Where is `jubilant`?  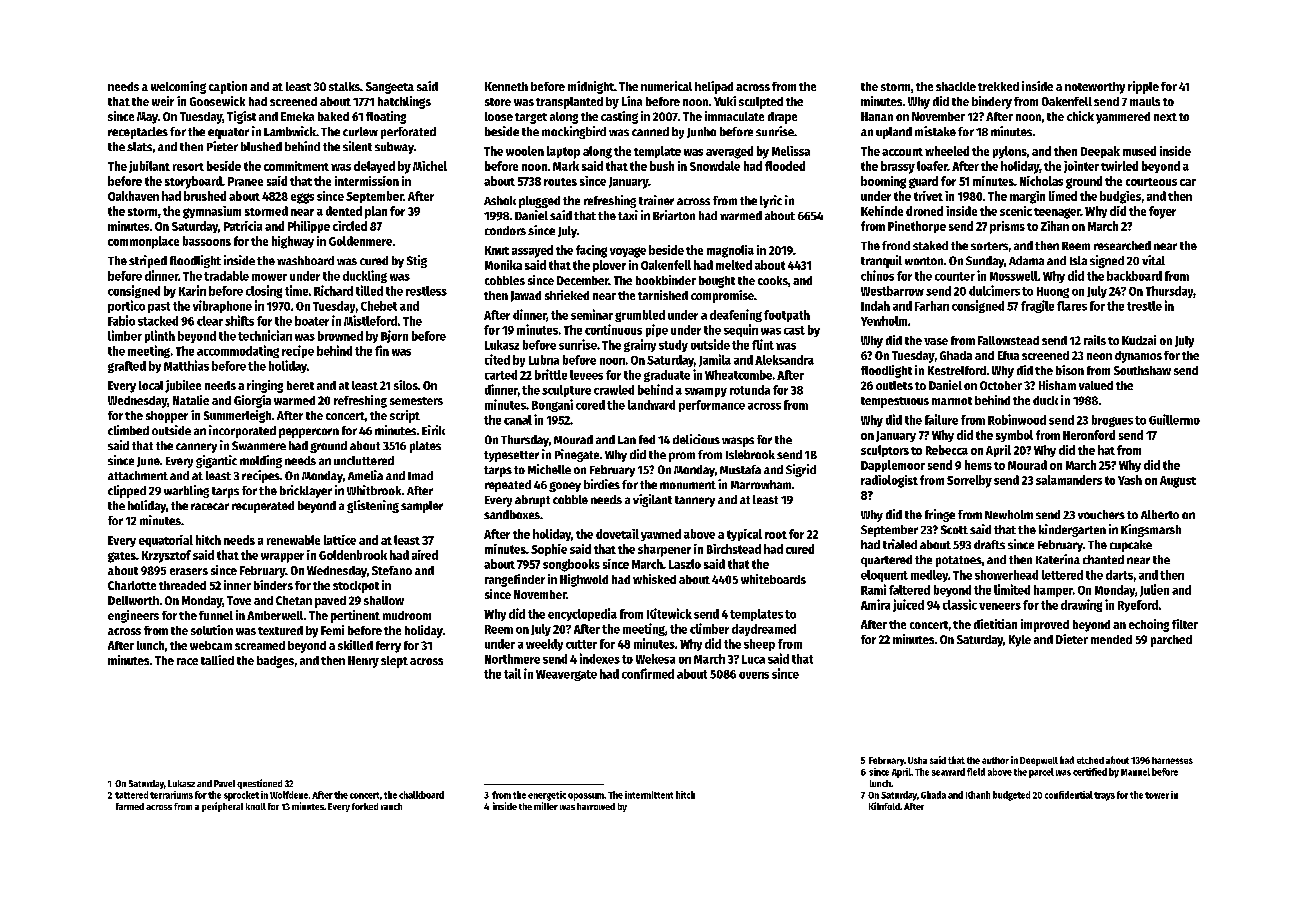 jubilant is located at coordinates (149, 167).
